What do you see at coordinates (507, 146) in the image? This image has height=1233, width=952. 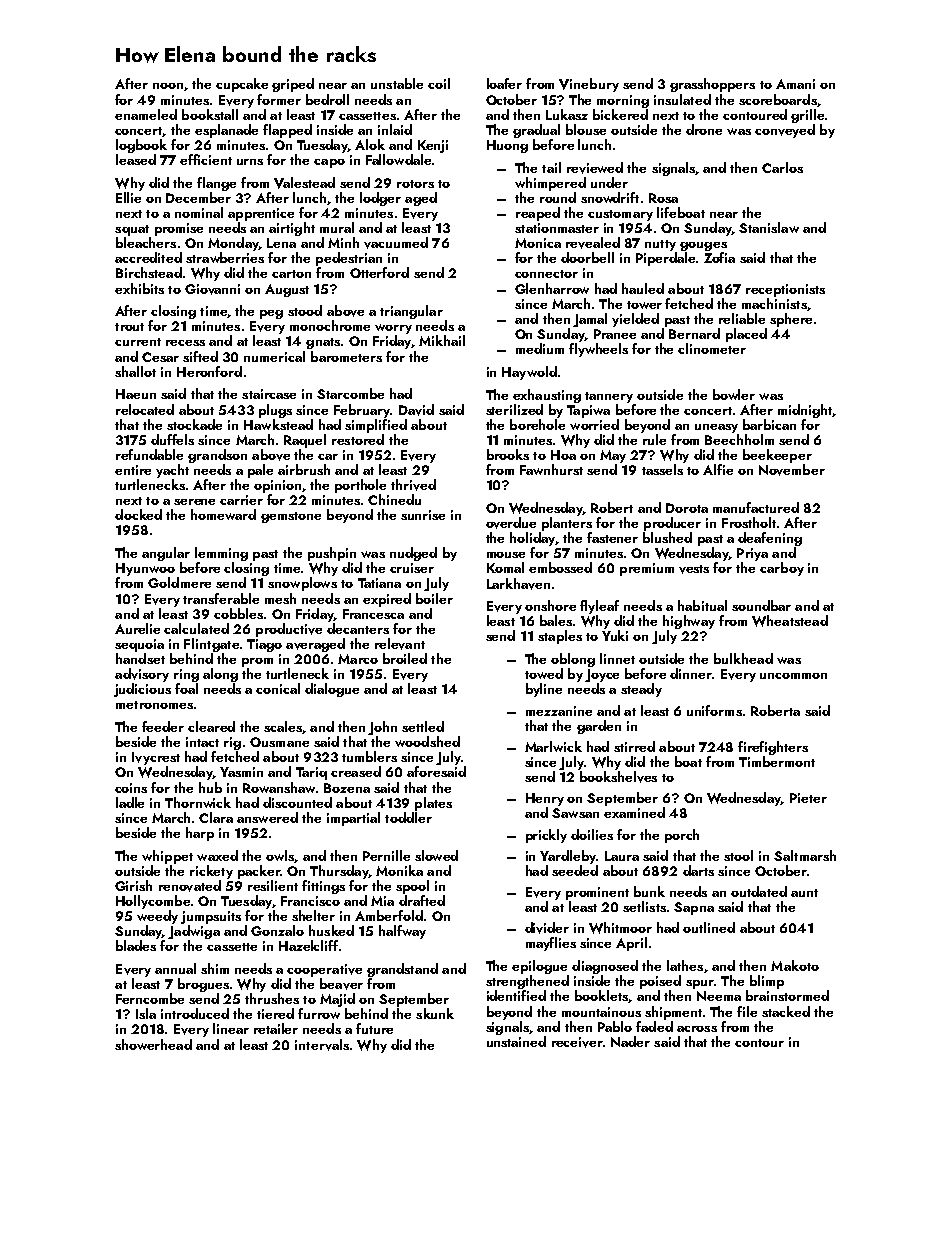 I see `Huong` at bounding box center [507, 146].
